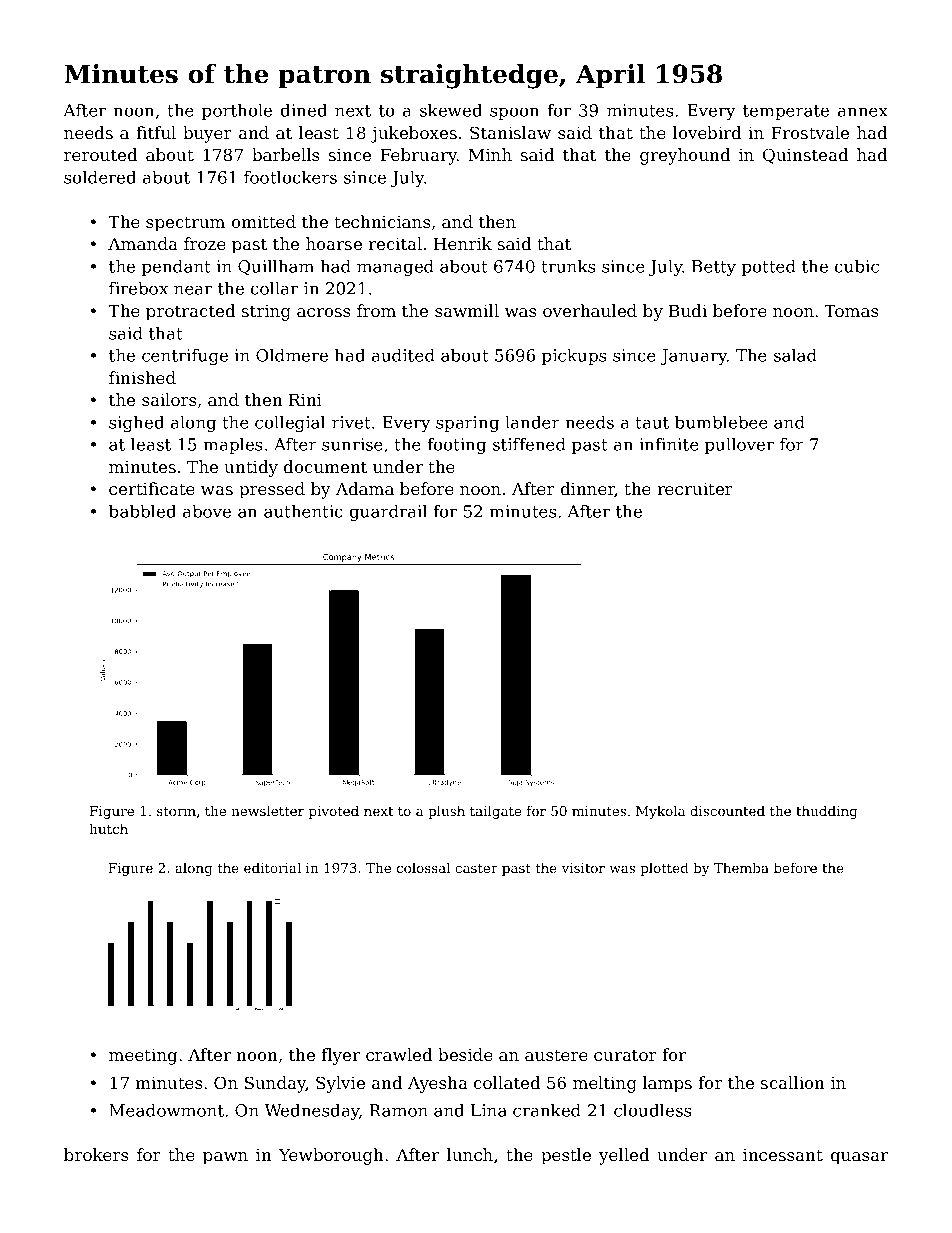 The width and height of the page is (952, 1233). What do you see at coordinates (851, 311) in the page?
I see `Tomas` at bounding box center [851, 311].
